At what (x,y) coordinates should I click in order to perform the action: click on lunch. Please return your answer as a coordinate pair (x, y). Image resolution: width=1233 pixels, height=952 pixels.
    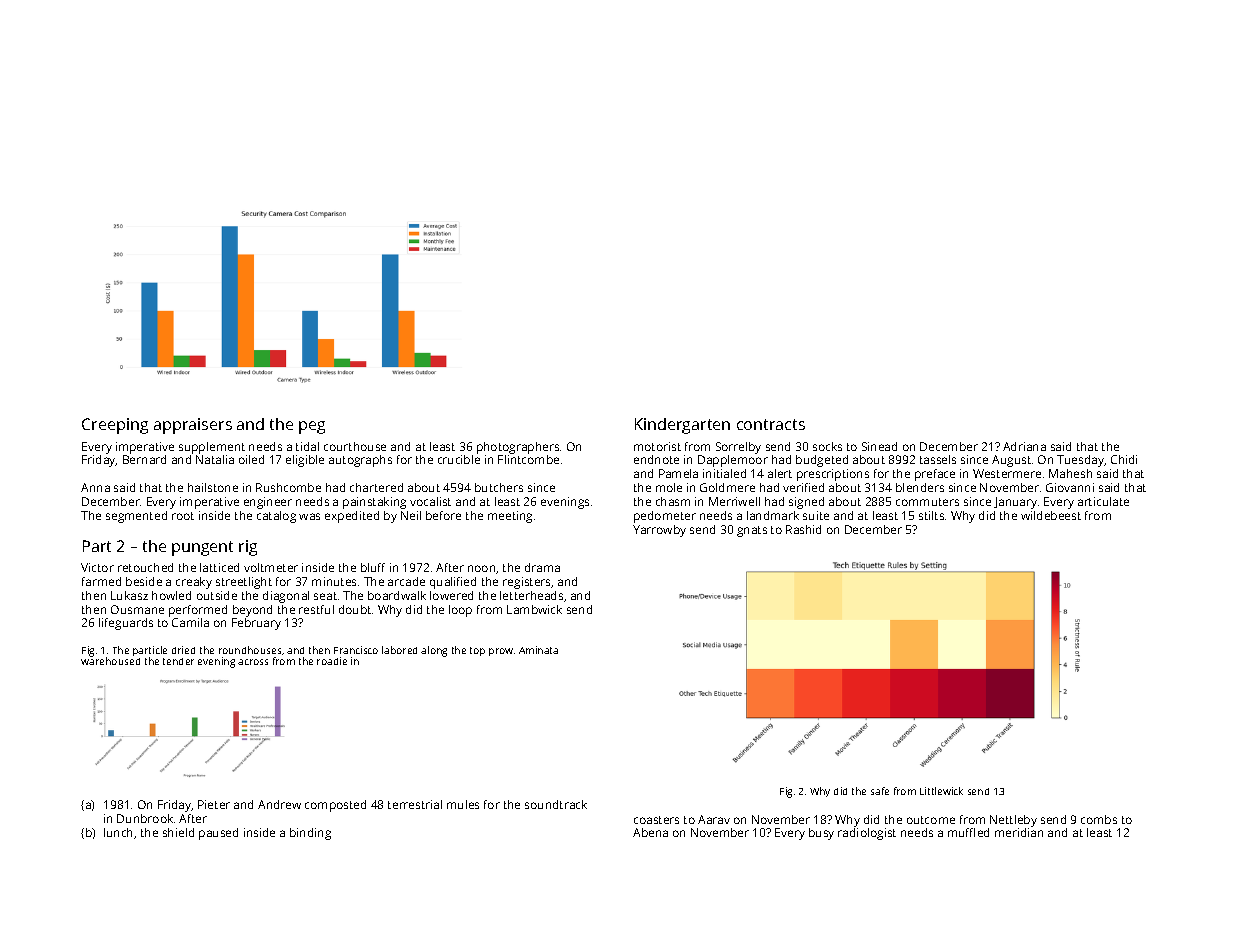
    Looking at the image, I should click on (118, 832).
